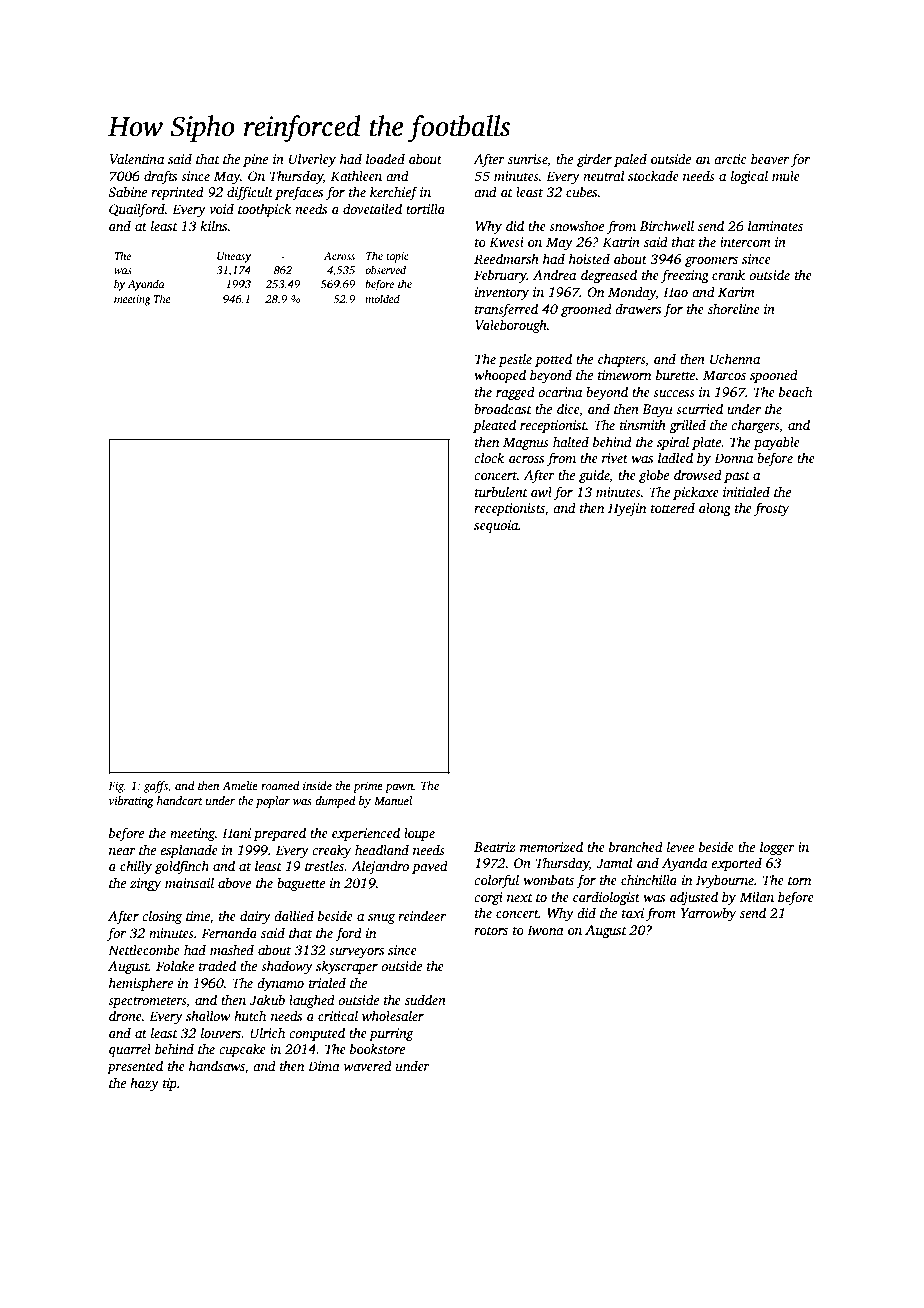  I want to click on snug, so click(381, 919).
